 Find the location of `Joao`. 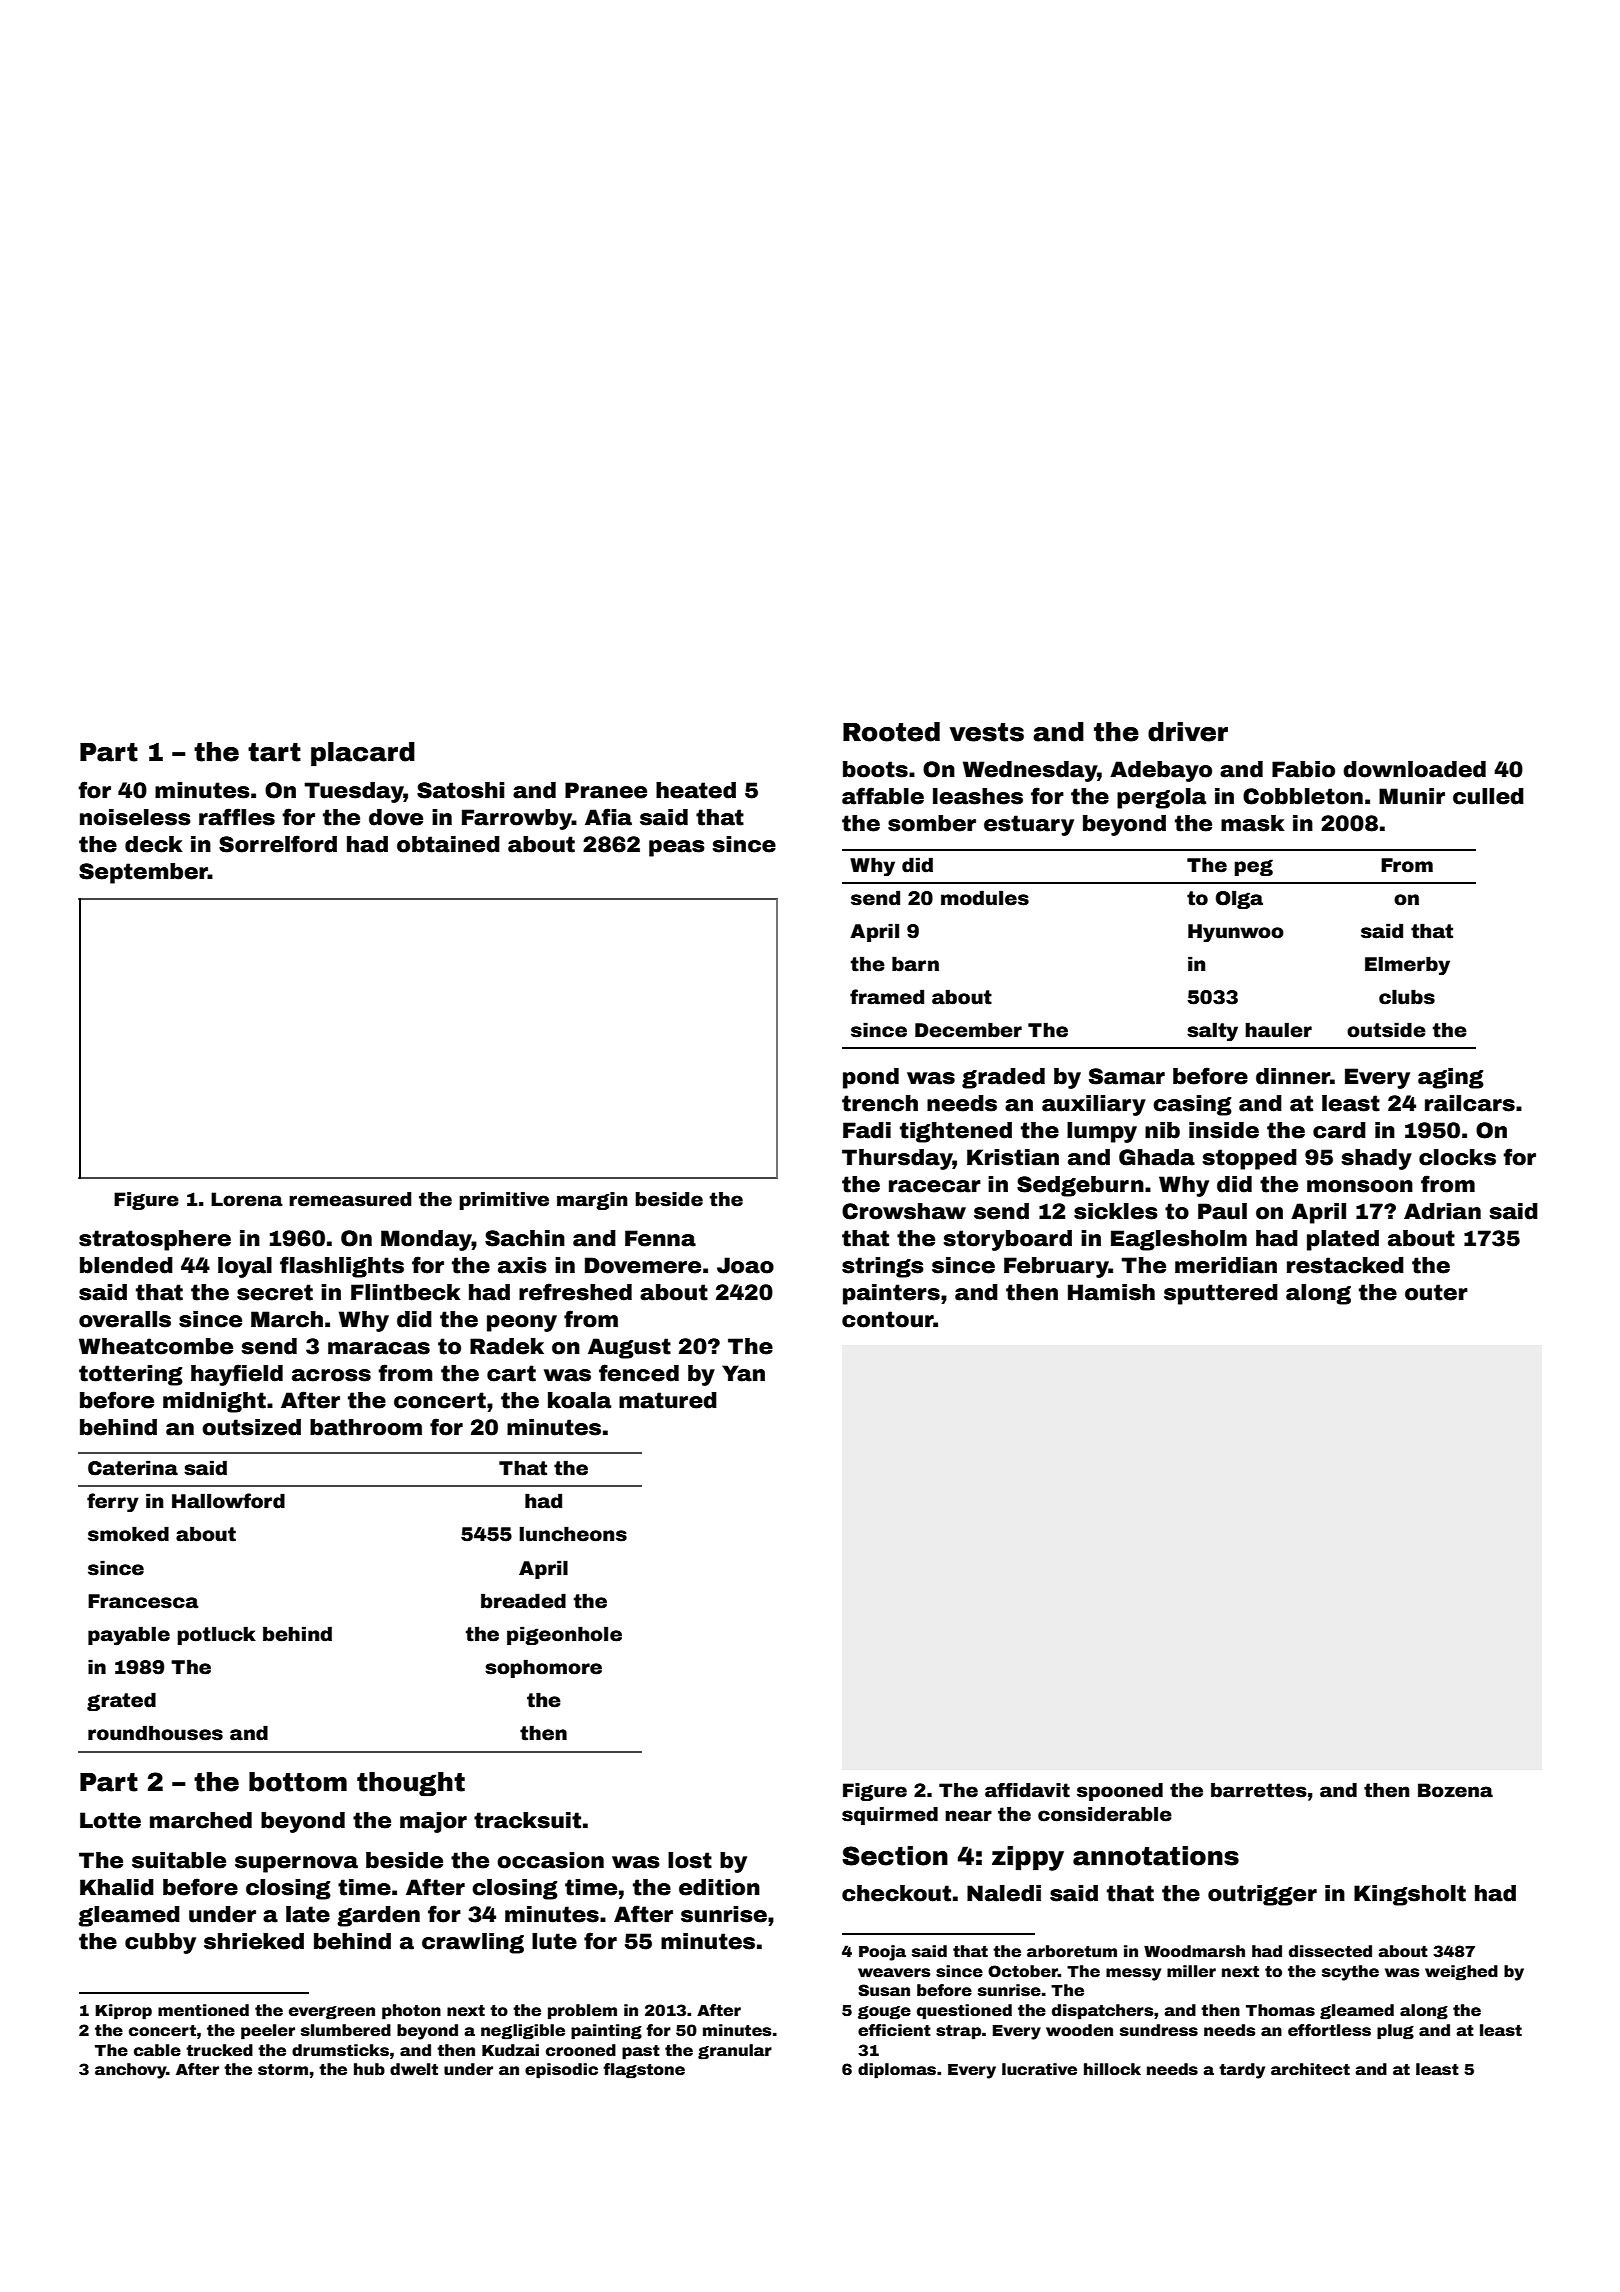

Joao is located at coordinates (745, 1265).
